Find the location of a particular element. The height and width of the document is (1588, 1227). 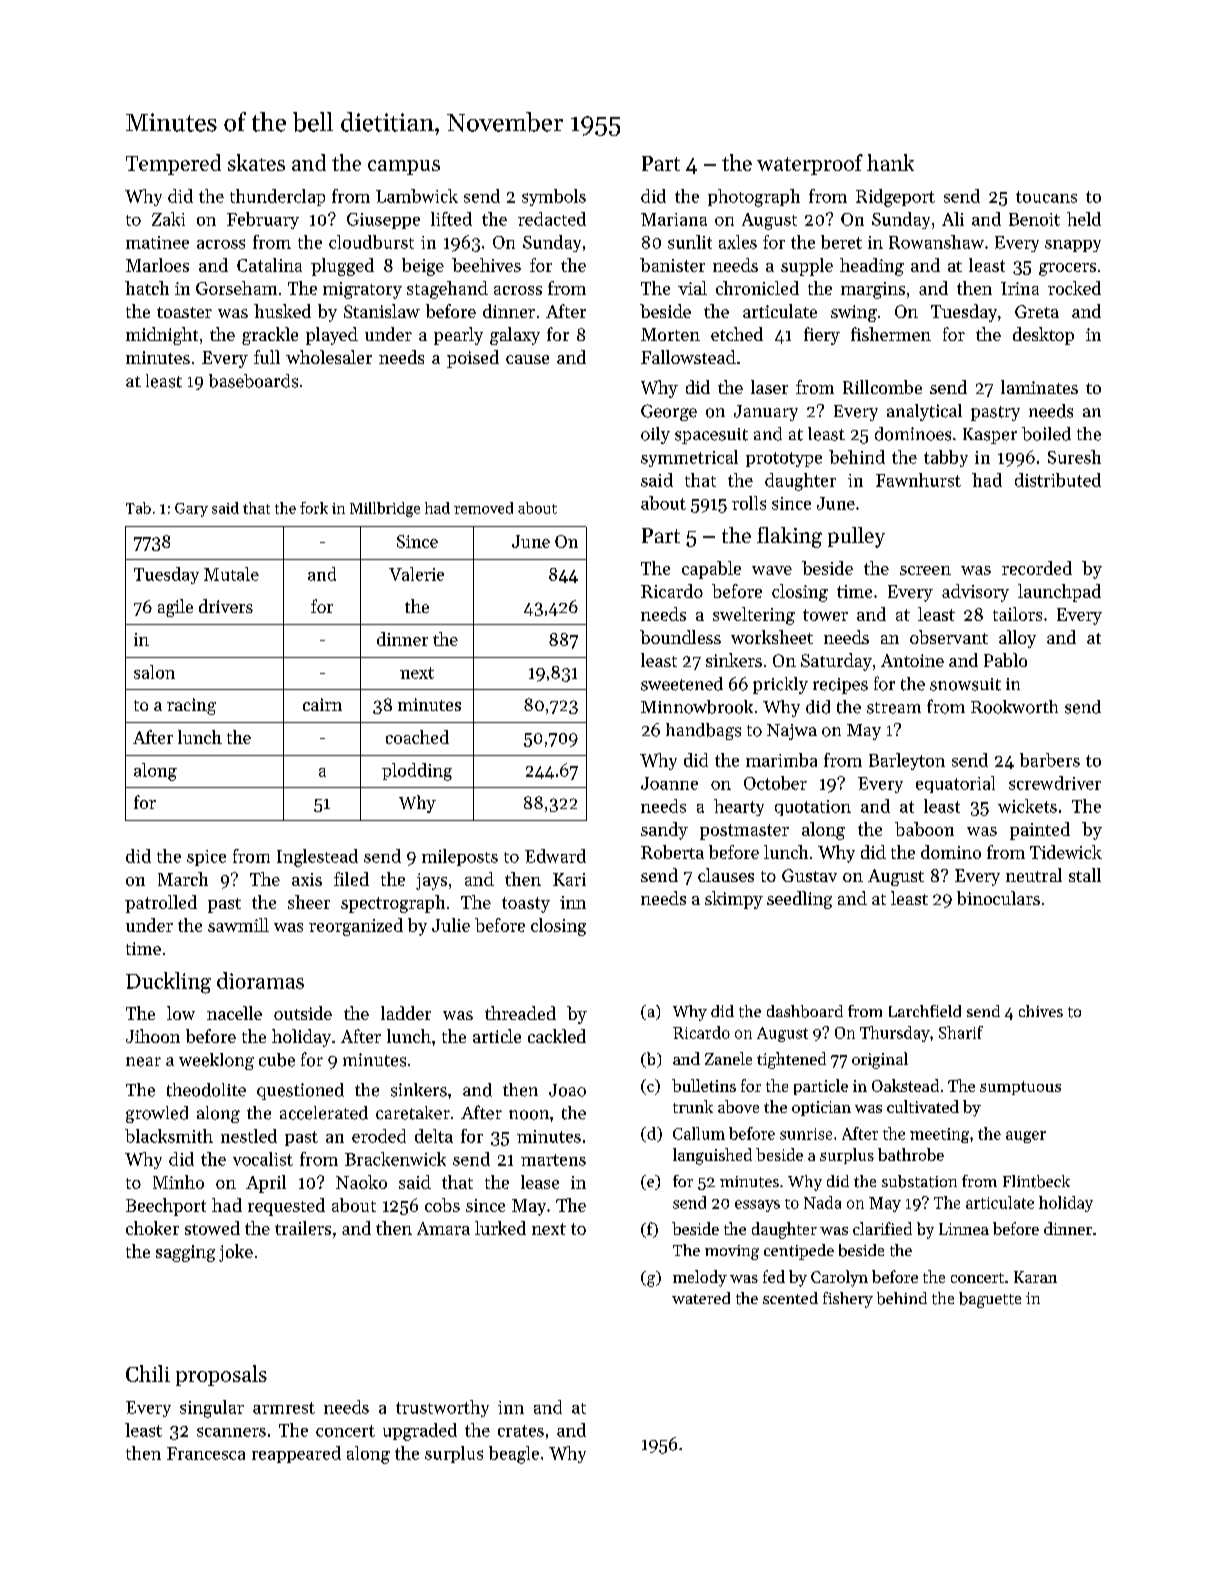

watered is located at coordinates (701, 1298).
